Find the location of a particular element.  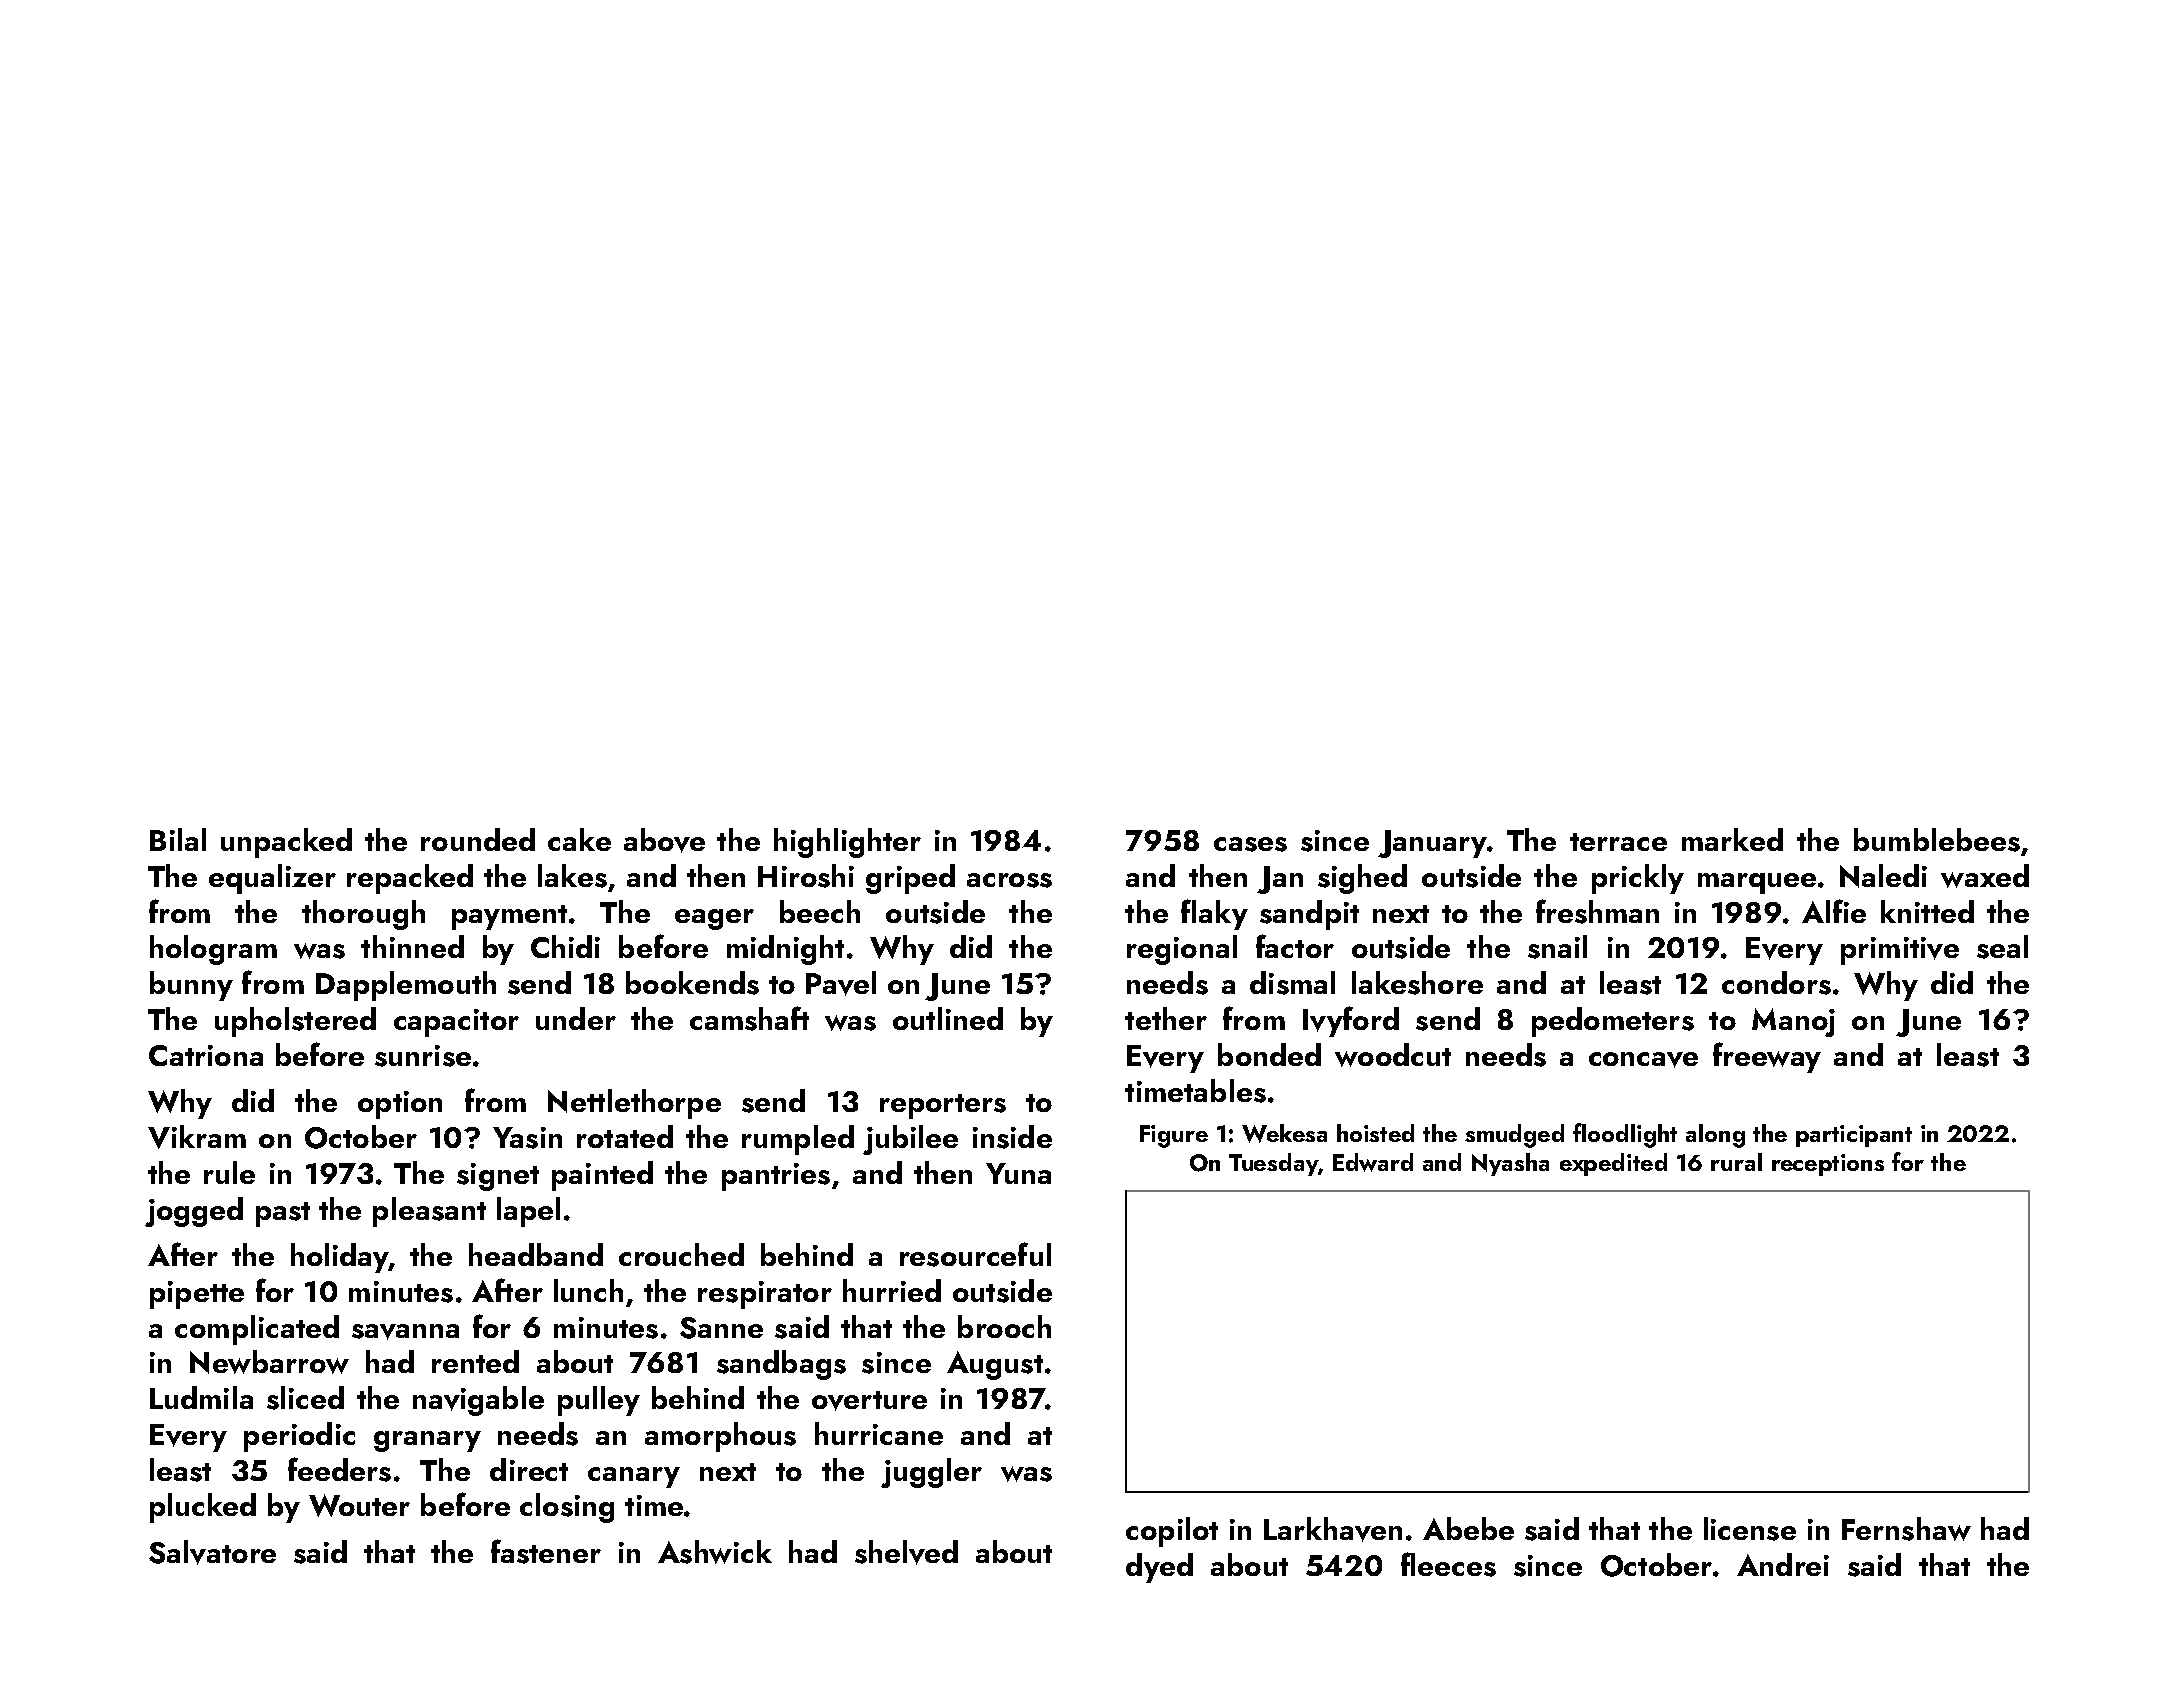

rounded is located at coordinates (478, 839).
